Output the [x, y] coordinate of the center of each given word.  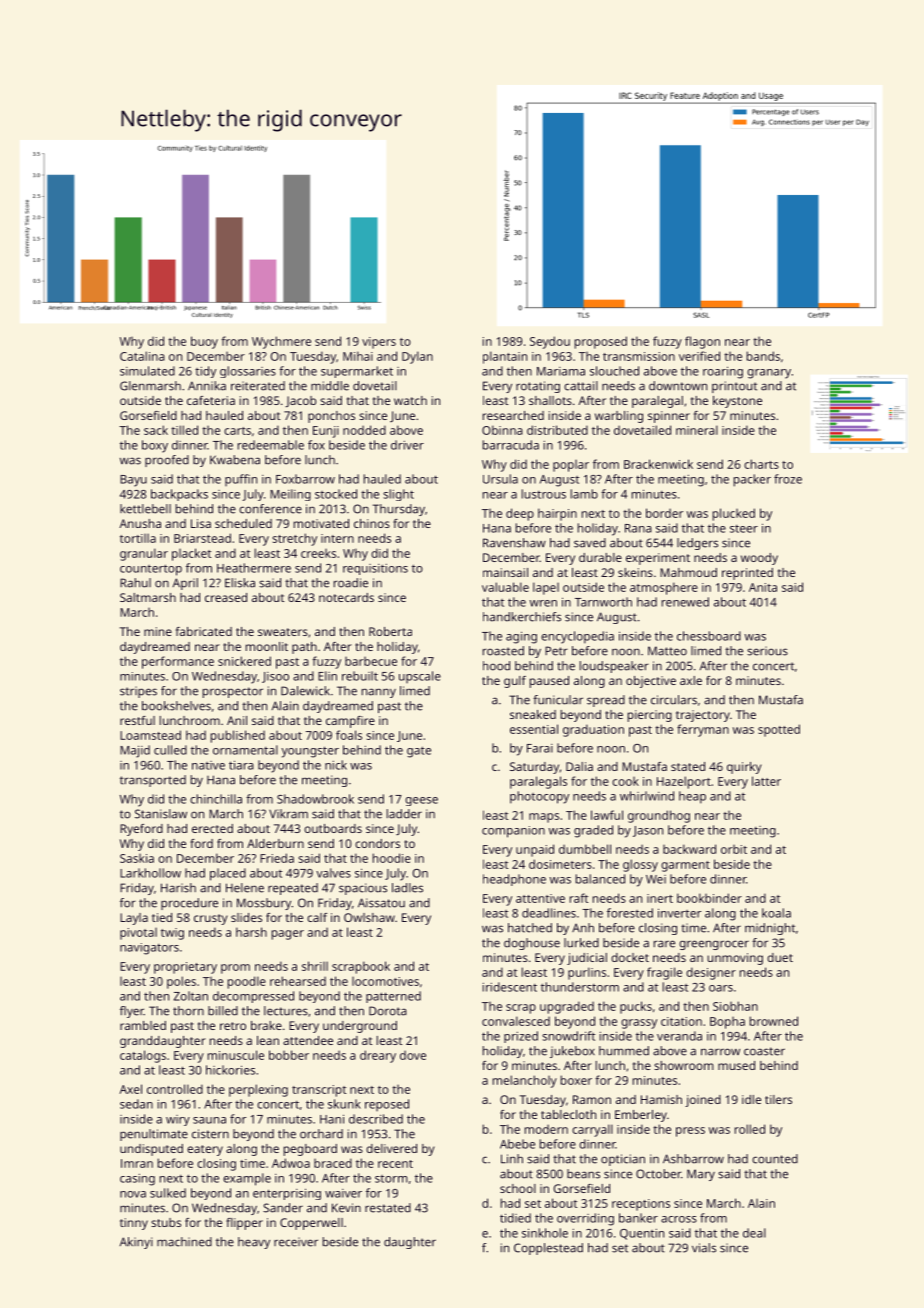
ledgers [697, 544]
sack [156, 430]
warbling [619, 417]
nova [133, 1194]
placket [191, 554]
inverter [679, 913]
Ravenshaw [514, 543]
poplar [571, 466]
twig [172, 934]
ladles [407, 888]
